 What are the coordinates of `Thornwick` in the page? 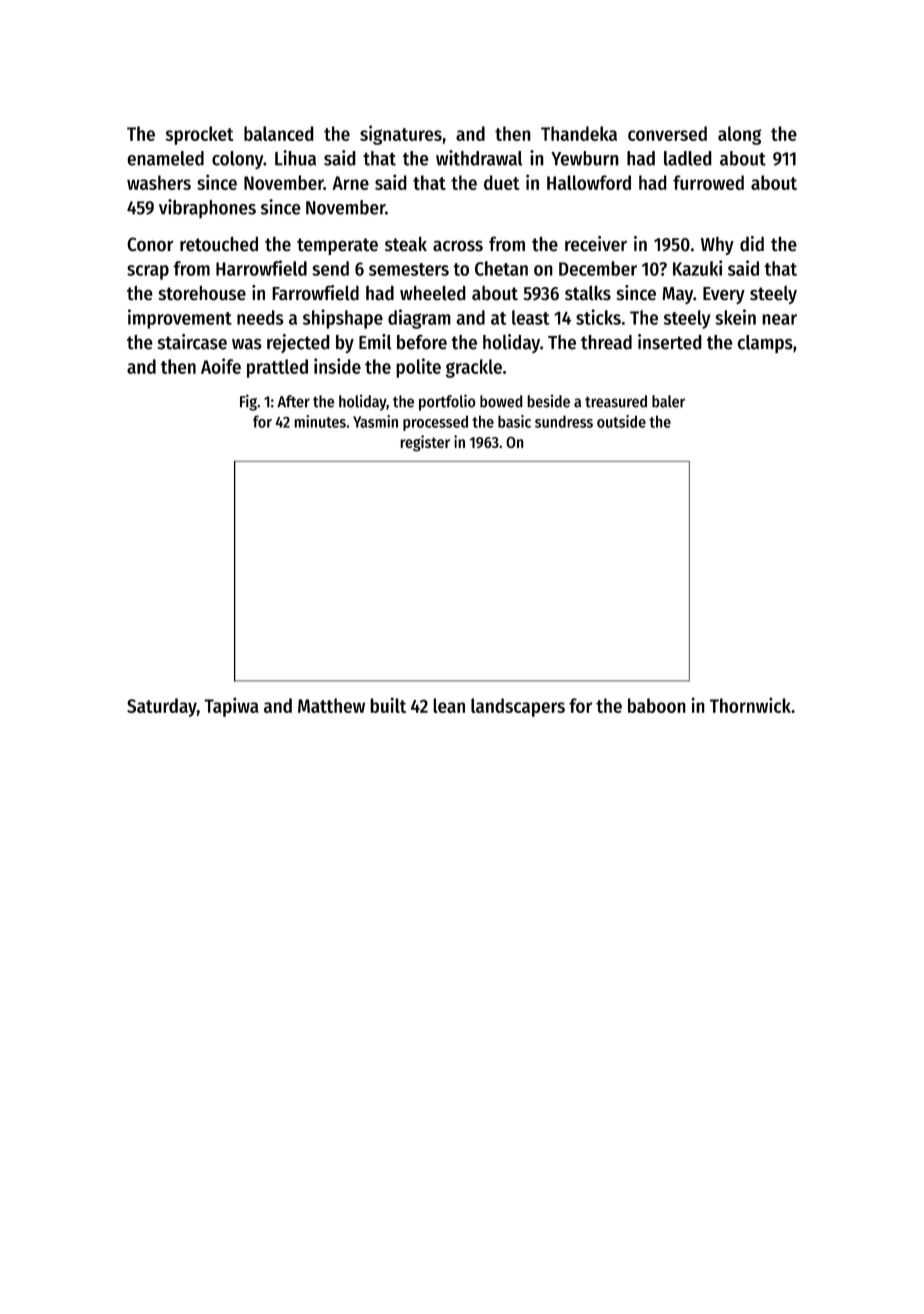 It's located at (750, 705).
